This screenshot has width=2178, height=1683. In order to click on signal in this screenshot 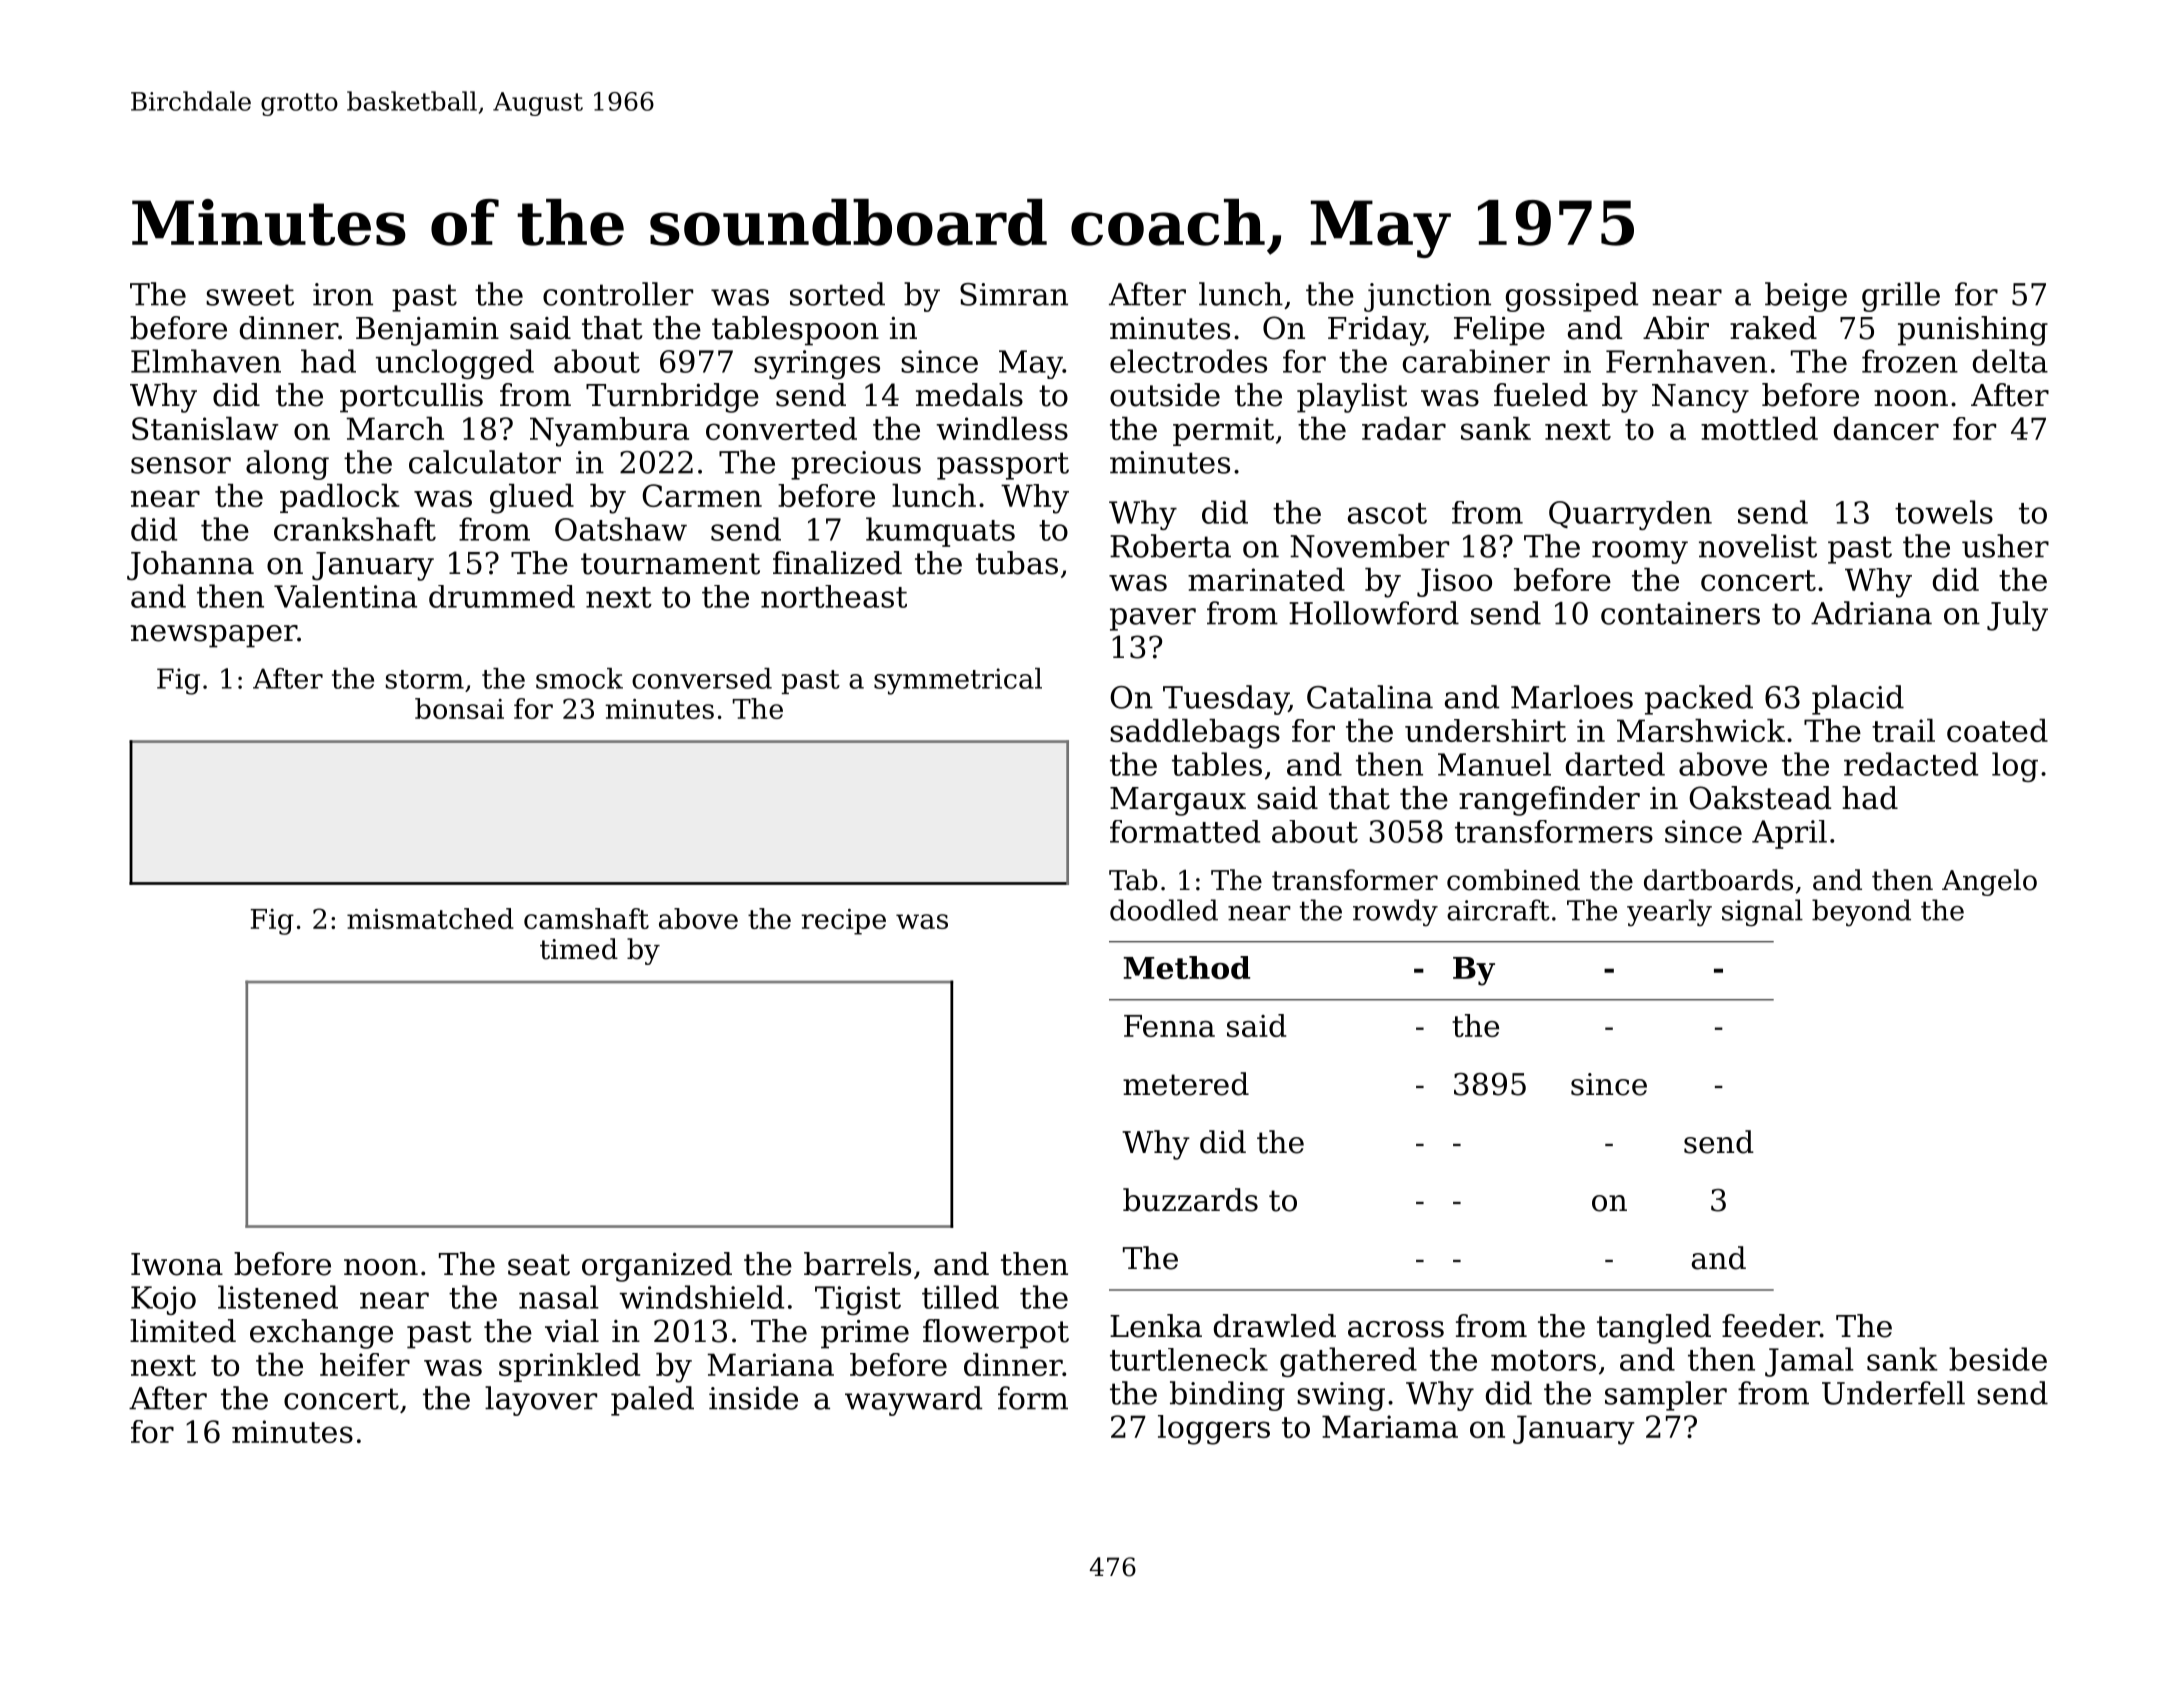, I will do `click(1762, 913)`.
